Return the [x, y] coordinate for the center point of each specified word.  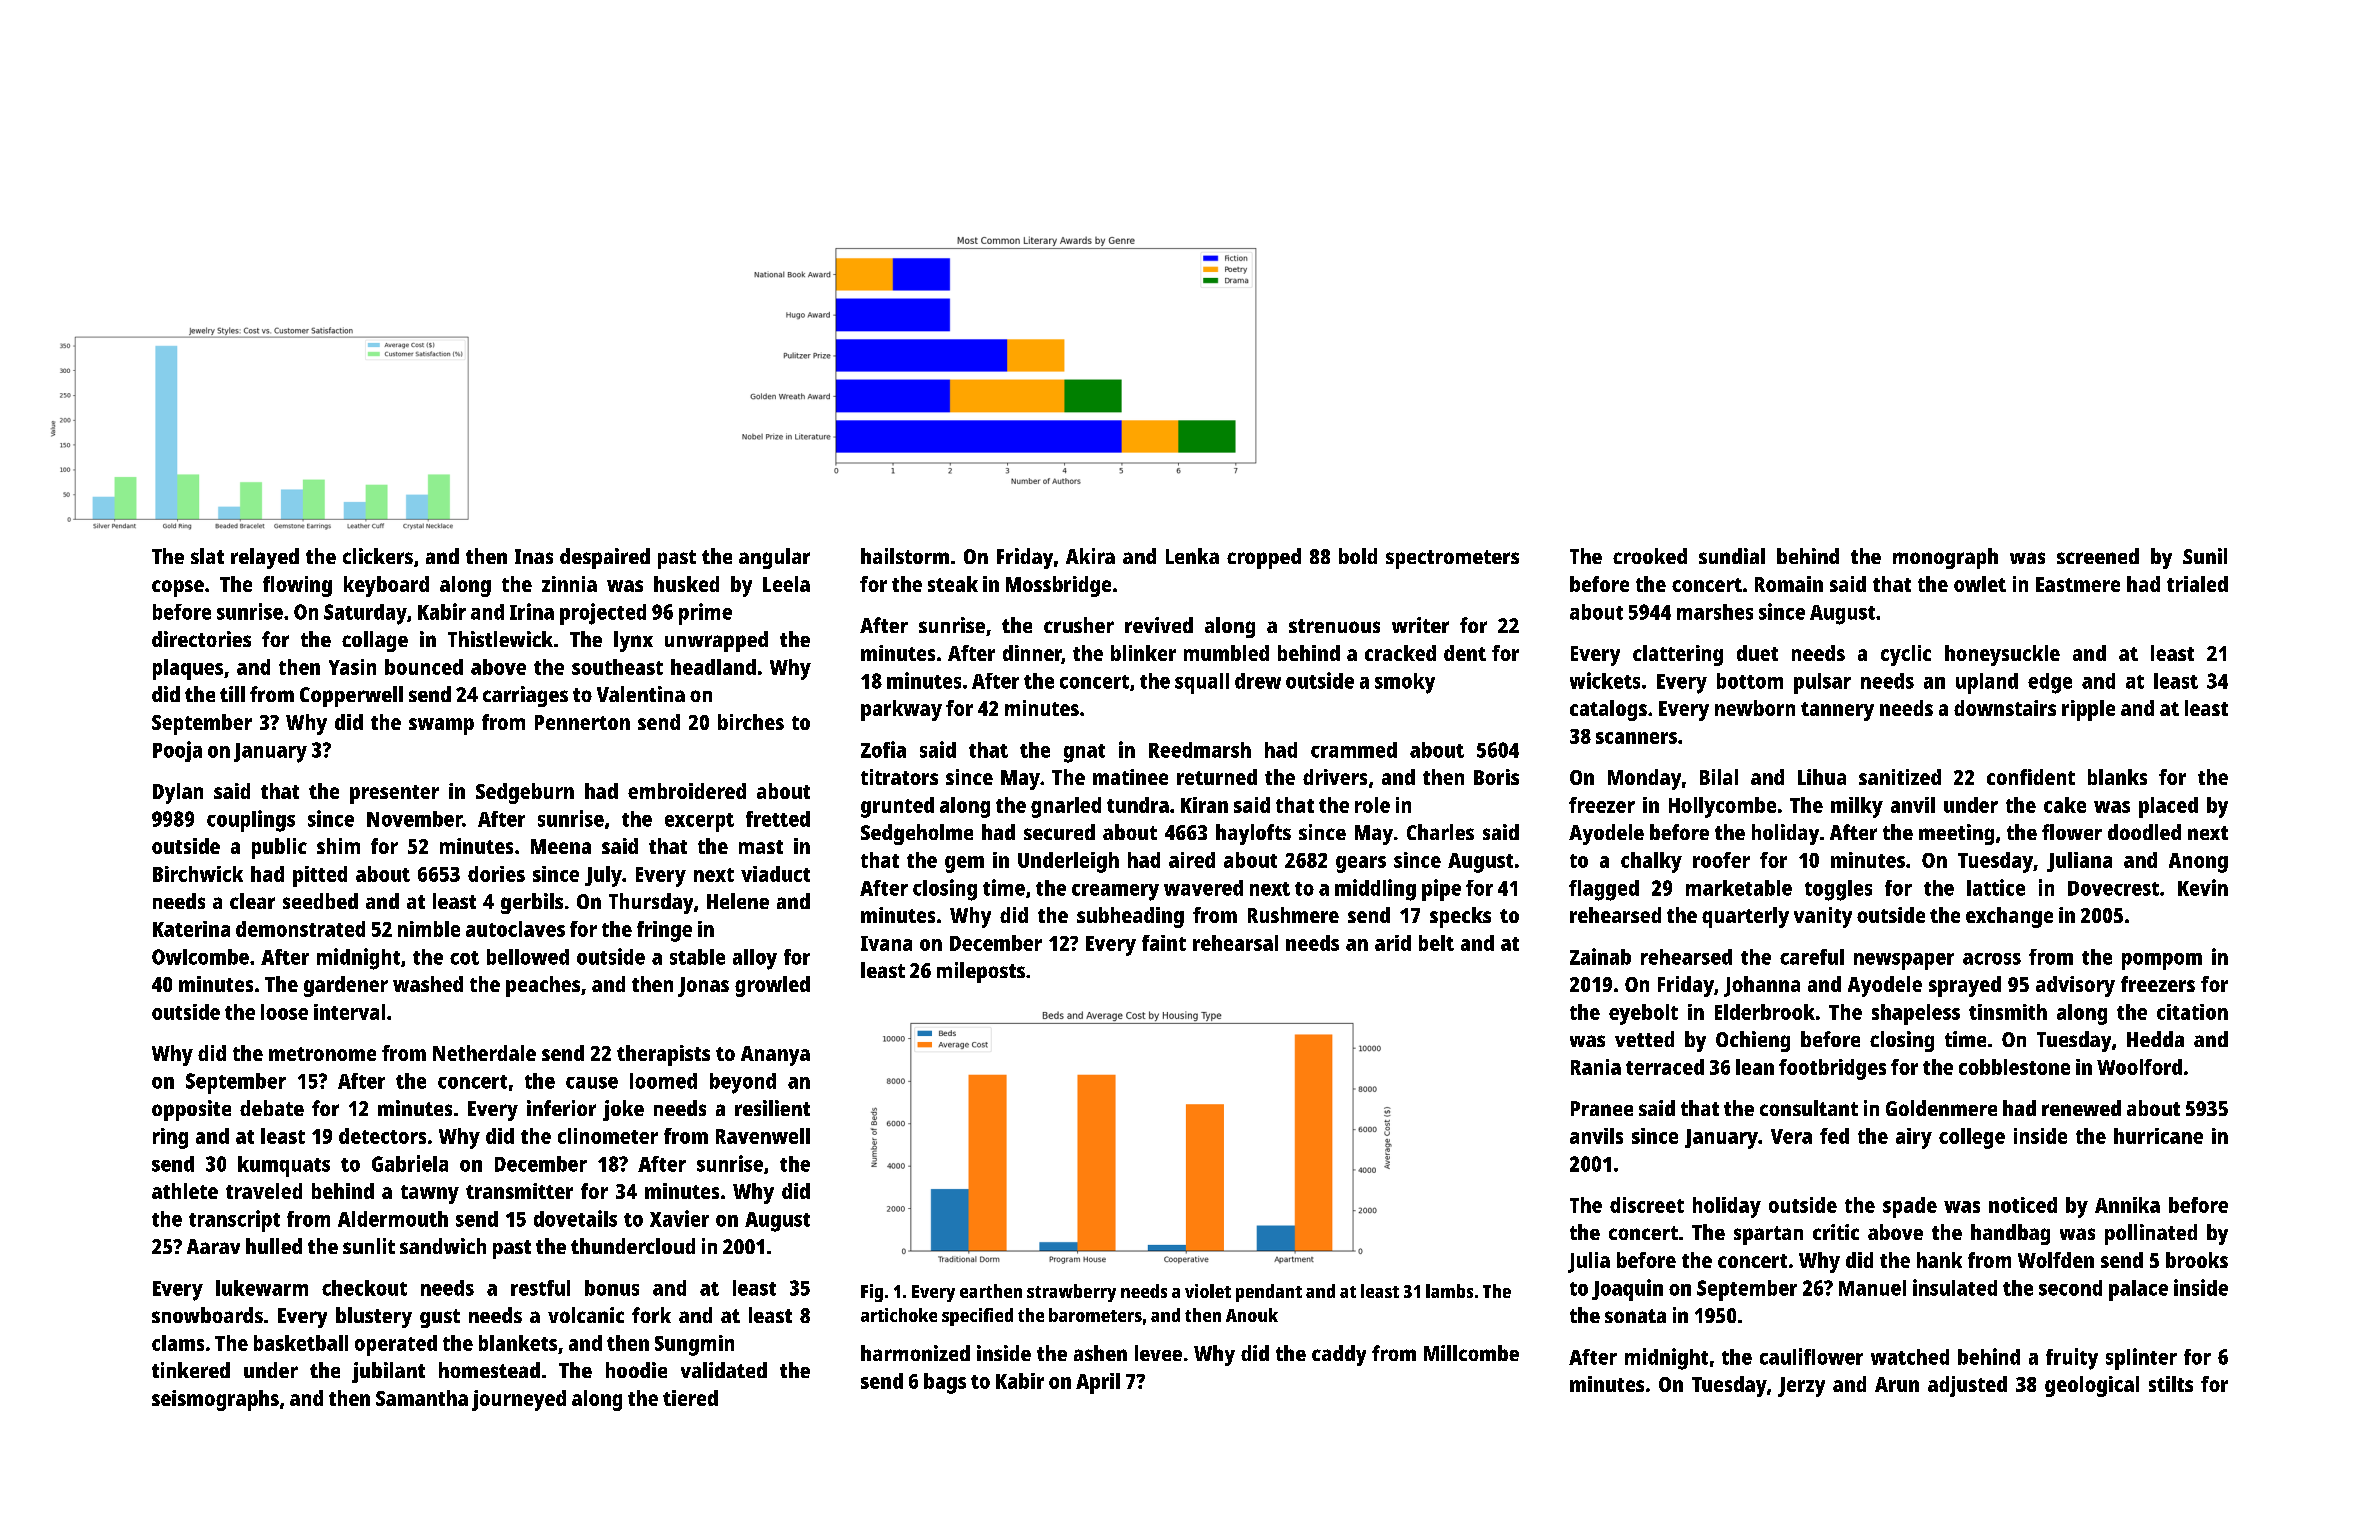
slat [207, 556]
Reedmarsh [1200, 750]
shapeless [1916, 1014]
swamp [441, 726]
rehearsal [1235, 943]
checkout [364, 1288]
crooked [1650, 556]
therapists [663, 1055]
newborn [1755, 708]
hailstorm [905, 556]
